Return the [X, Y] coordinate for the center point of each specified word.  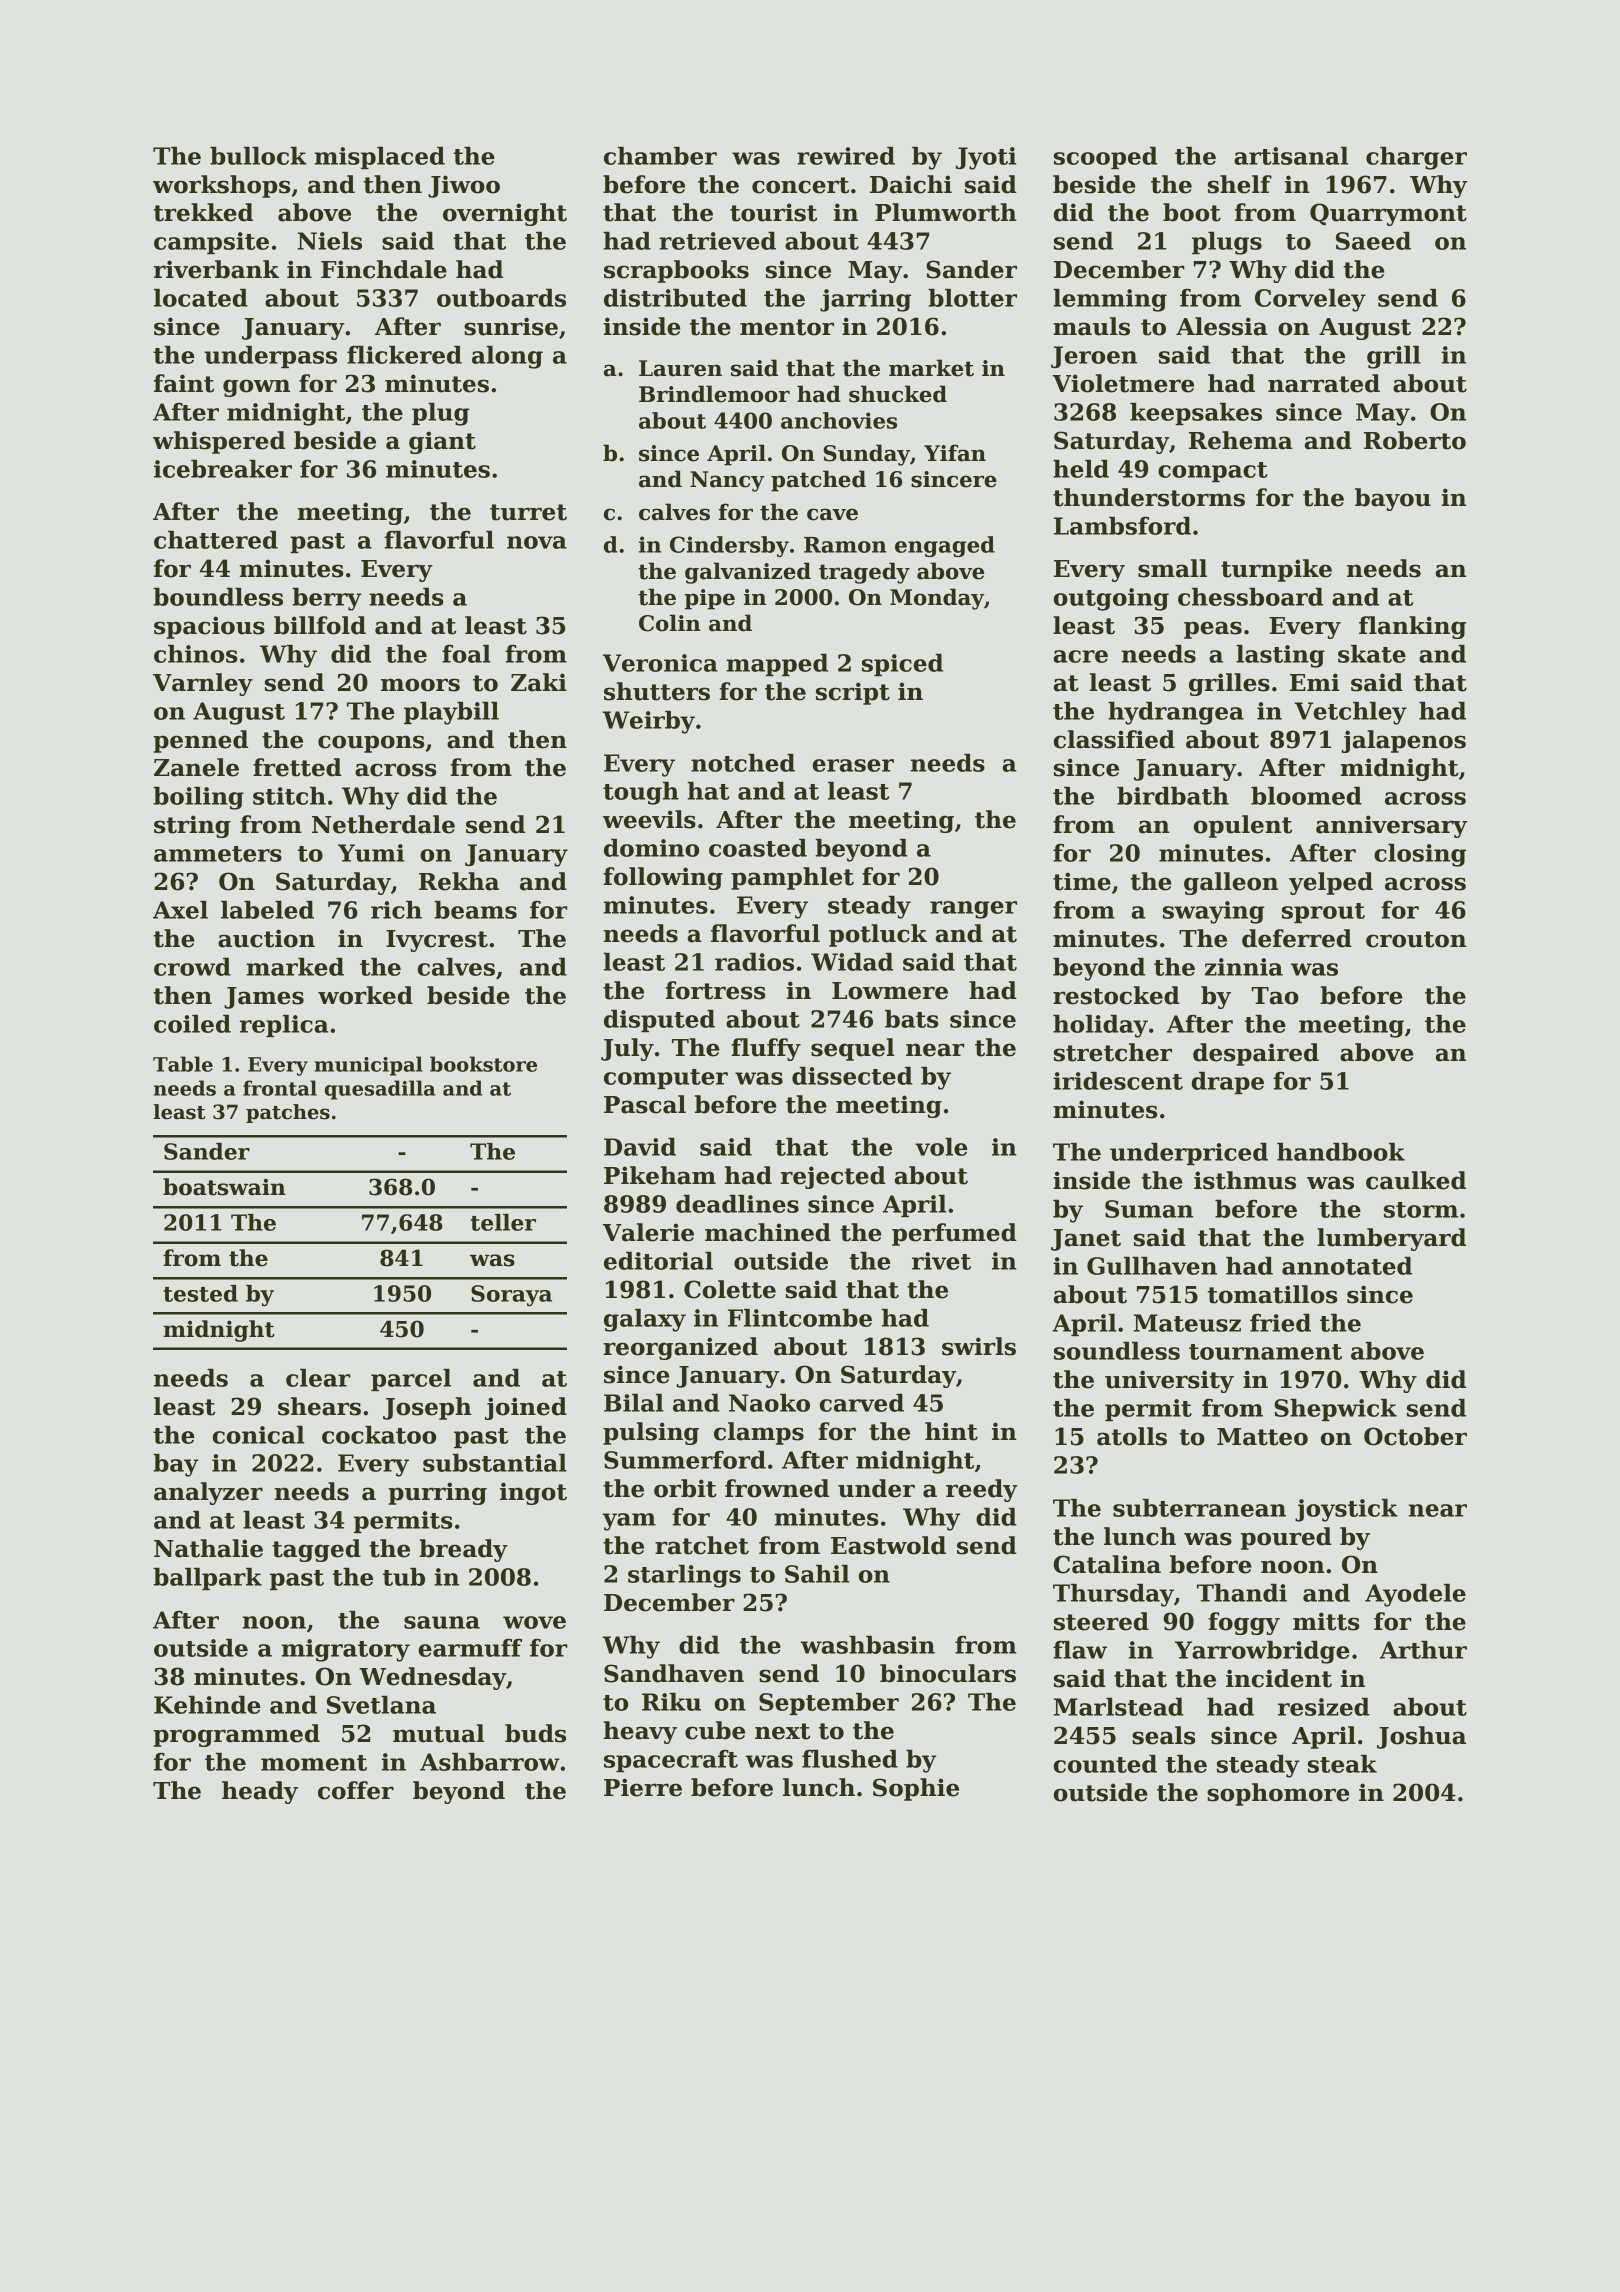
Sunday [866, 455]
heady [260, 1792]
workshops [221, 186]
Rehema [1241, 440]
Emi [1314, 682]
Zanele [196, 767]
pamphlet [792, 878]
